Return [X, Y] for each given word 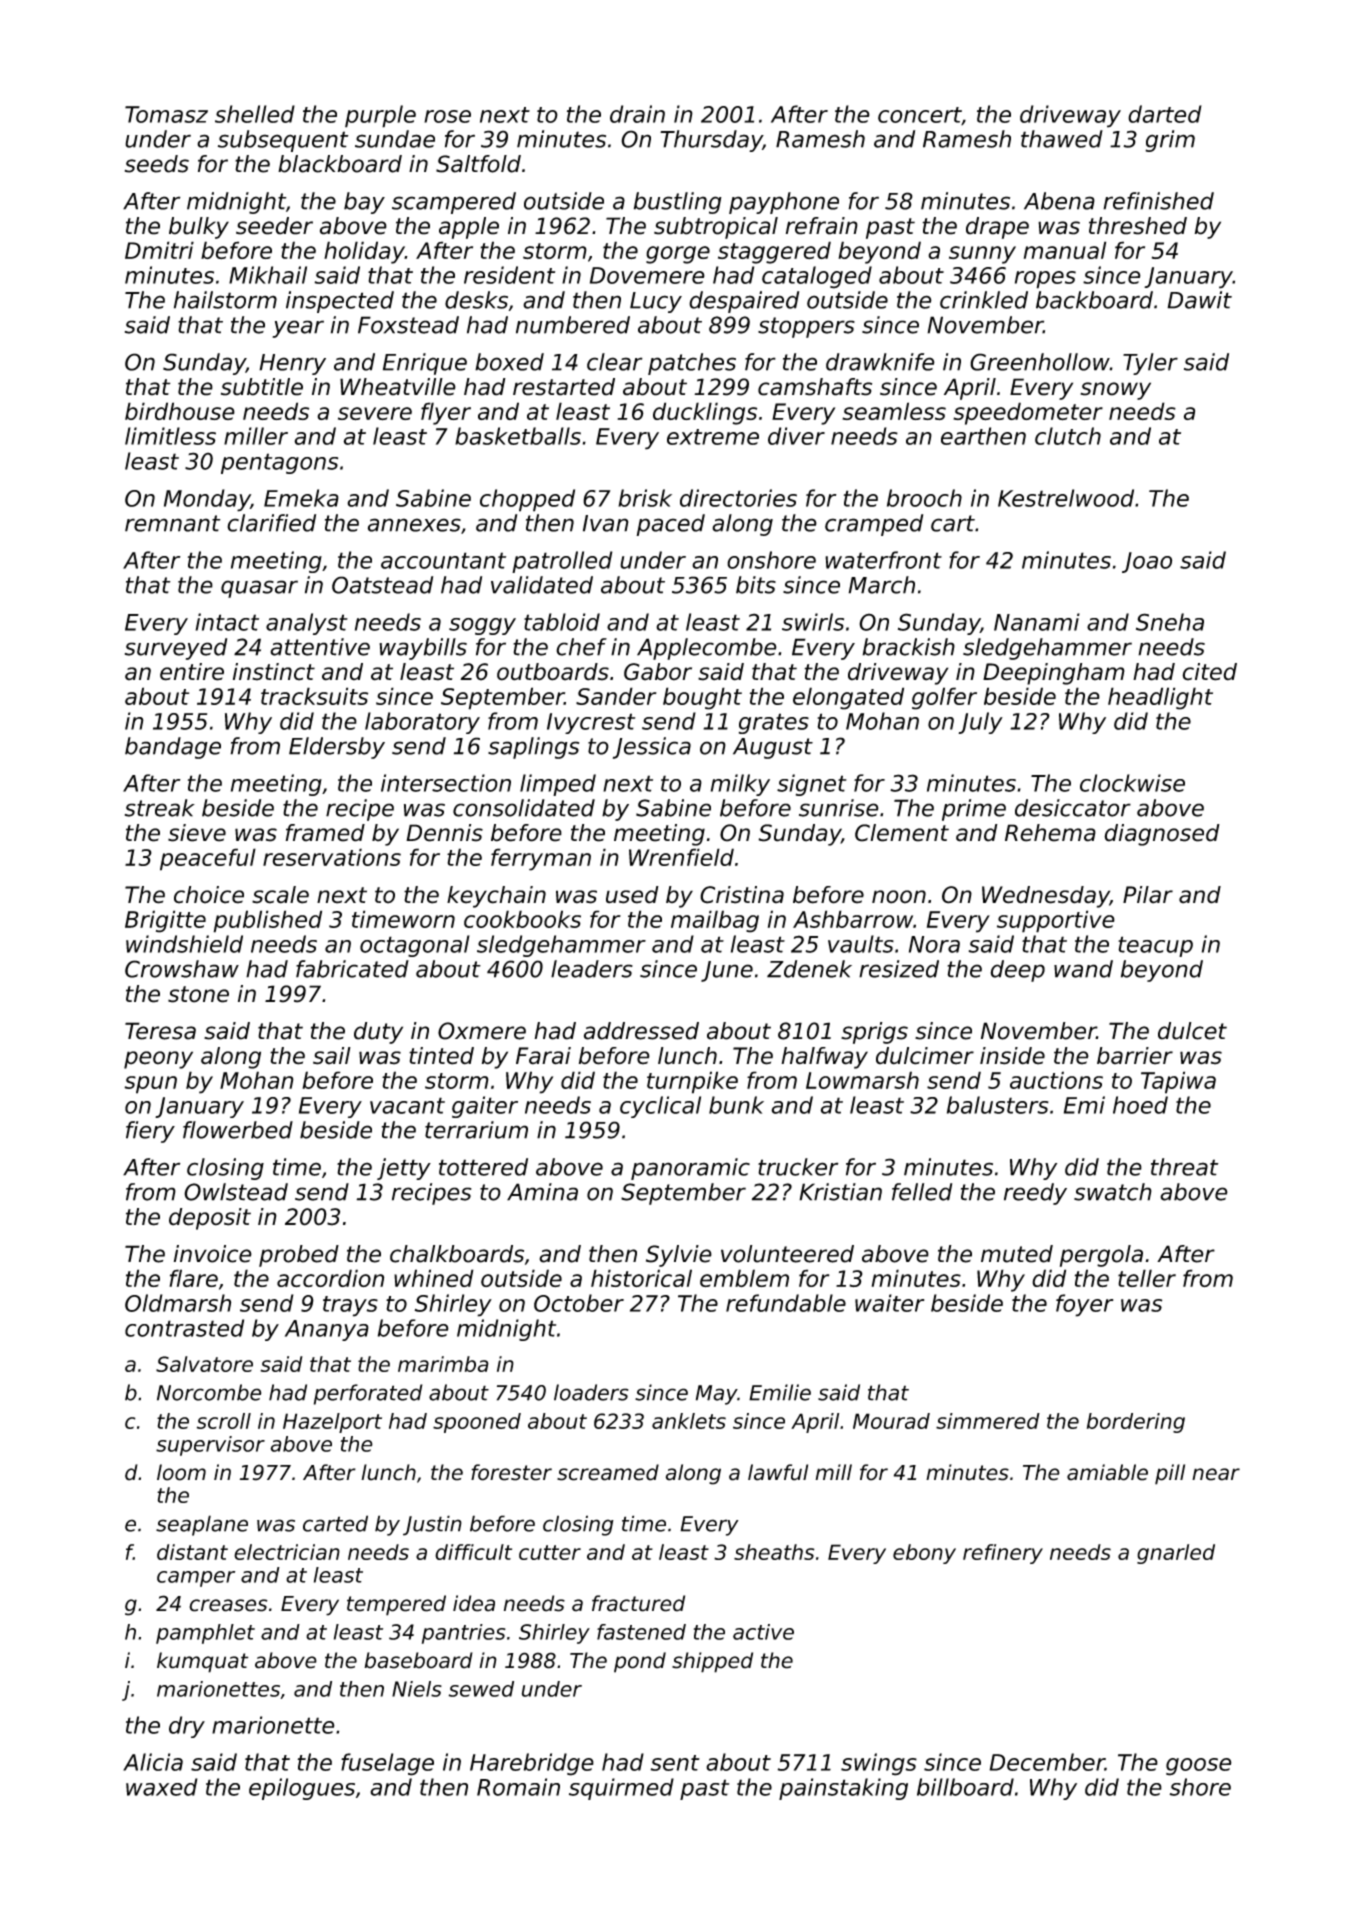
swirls [813, 622]
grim [1170, 141]
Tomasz [166, 114]
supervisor [210, 1446]
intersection [446, 783]
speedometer [1028, 413]
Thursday [711, 141]
